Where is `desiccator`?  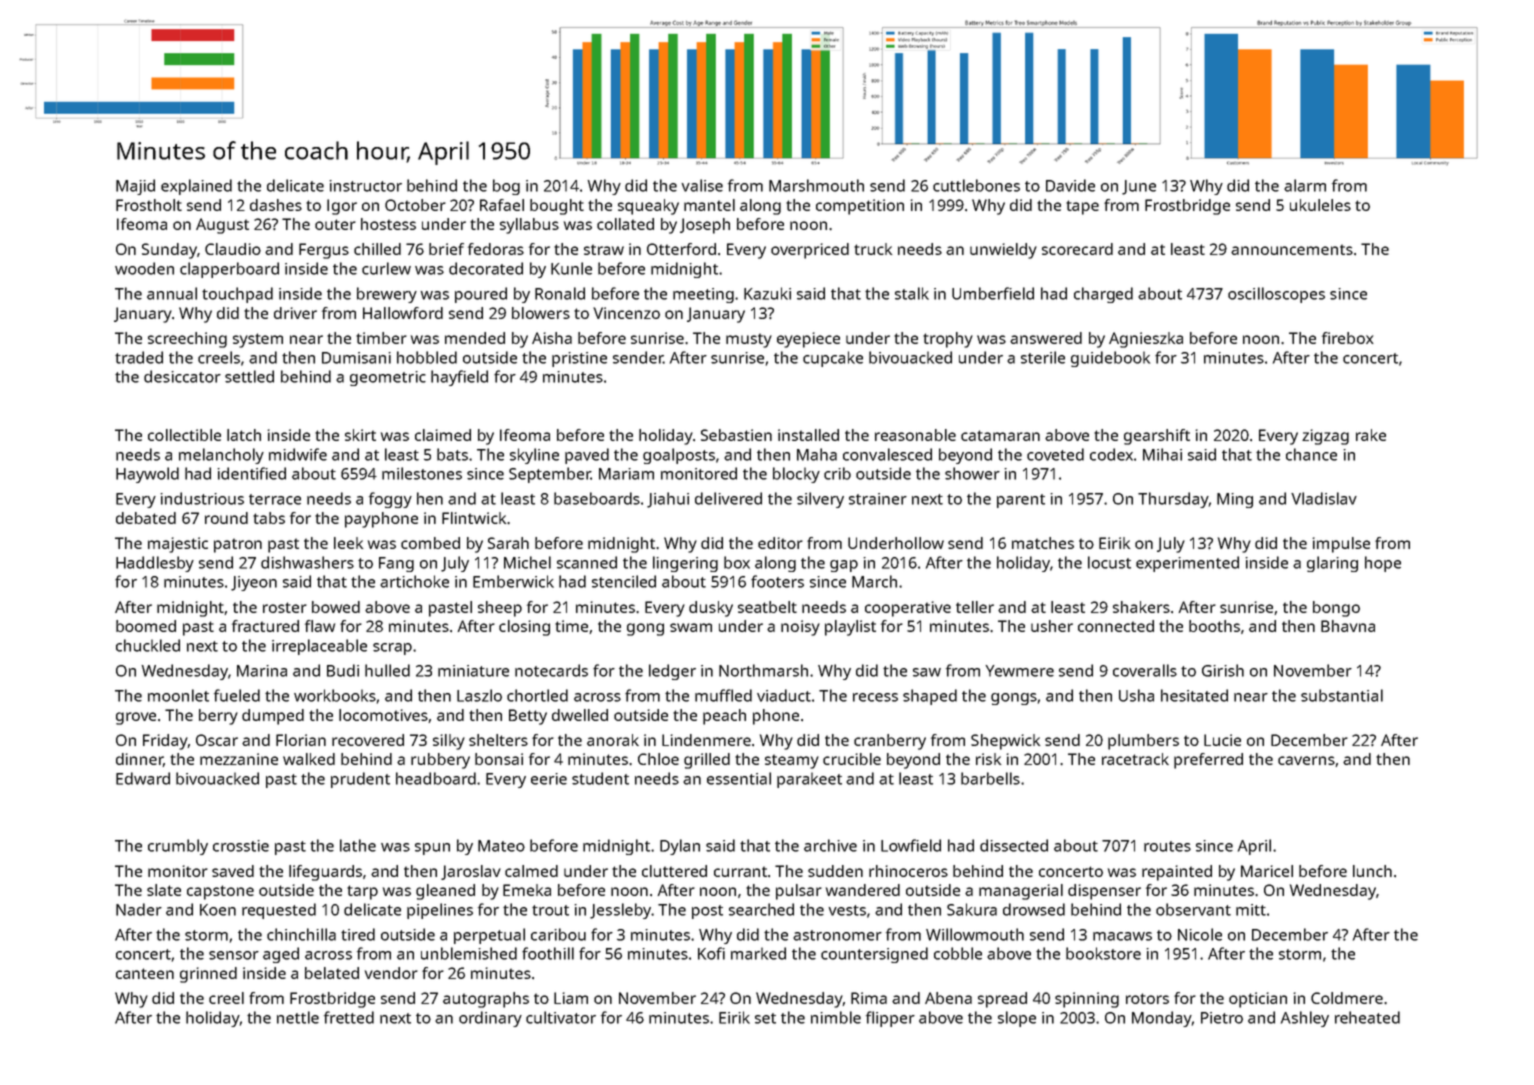
desiccator is located at coordinates (182, 376).
